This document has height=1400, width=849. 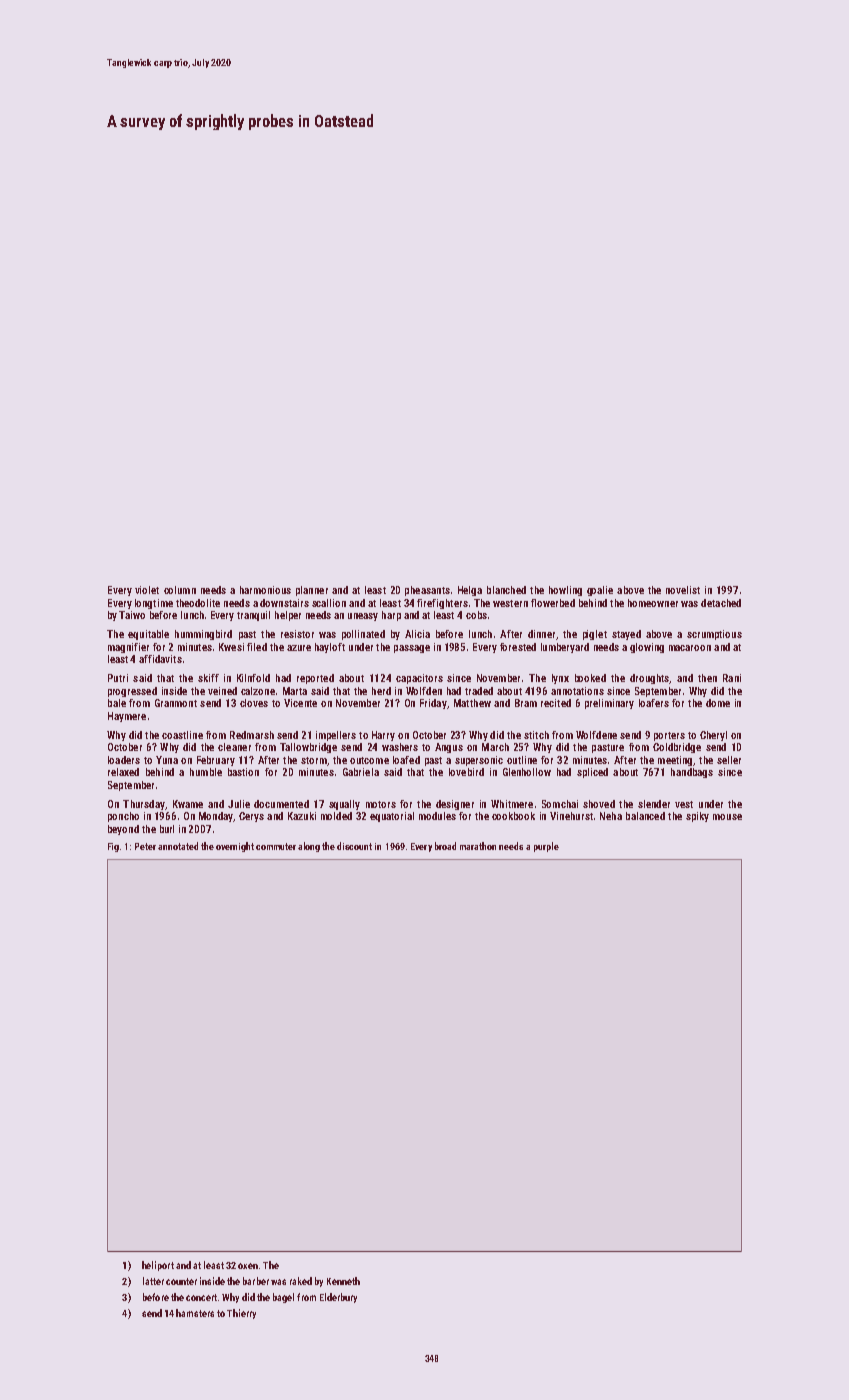 I want to click on Kenneth, so click(x=343, y=1281).
